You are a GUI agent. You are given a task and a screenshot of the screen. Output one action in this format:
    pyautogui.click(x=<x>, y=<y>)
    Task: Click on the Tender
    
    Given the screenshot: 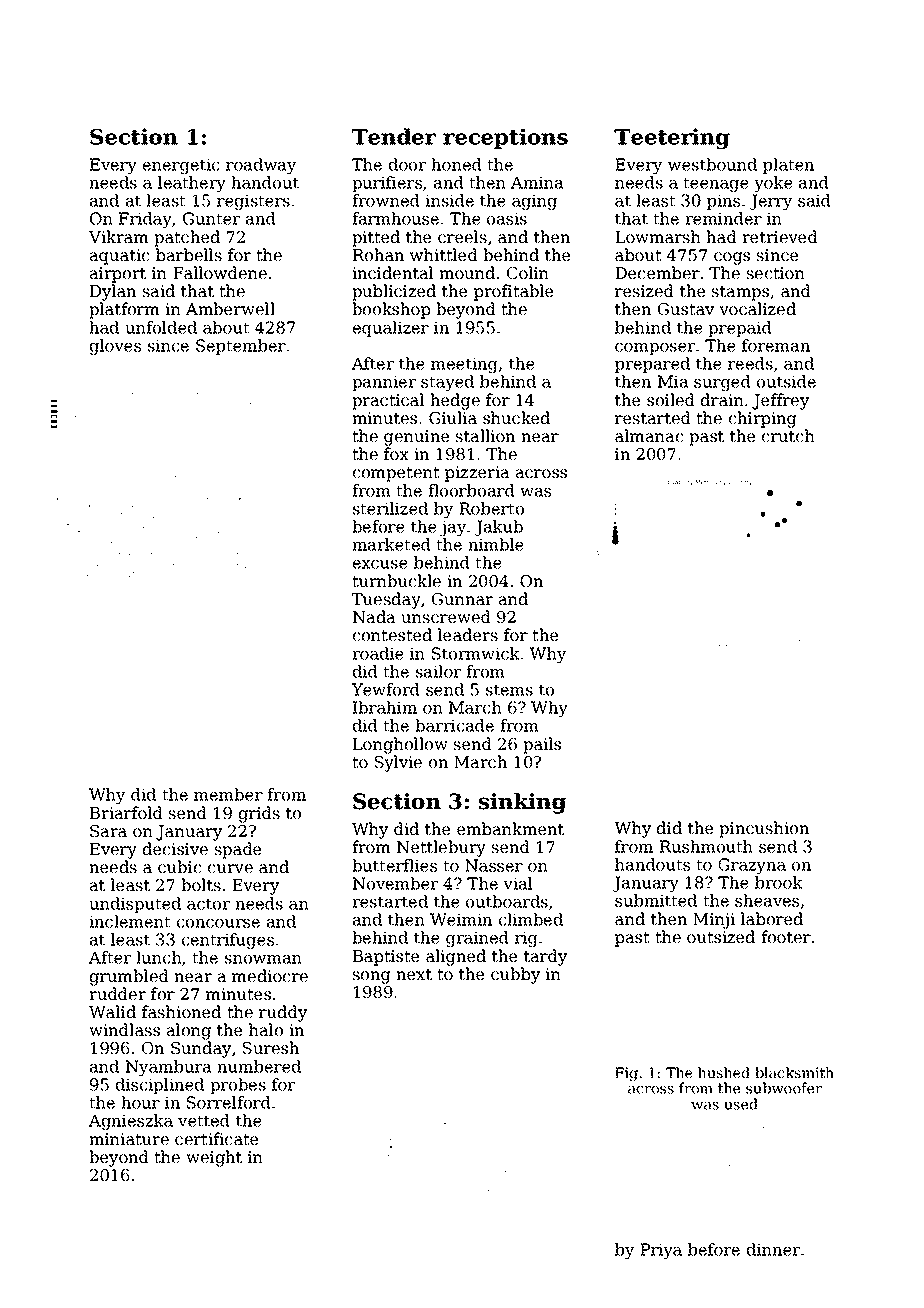 What is the action you would take?
    pyautogui.click(x=394, y=136)
